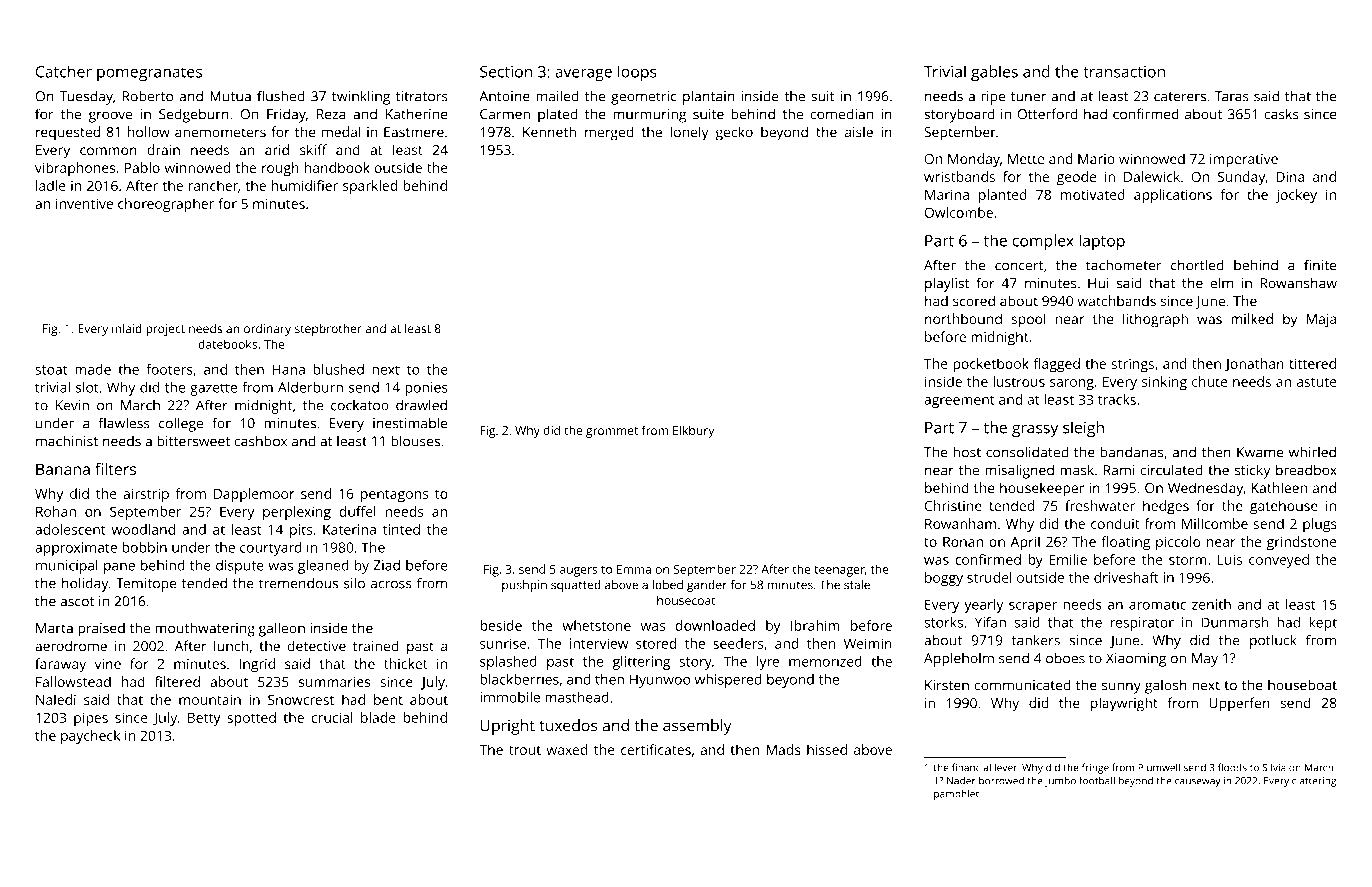  Describe the element at coordinates (205, 629) in the screenshot. I see `mouthwatering` at that location.
